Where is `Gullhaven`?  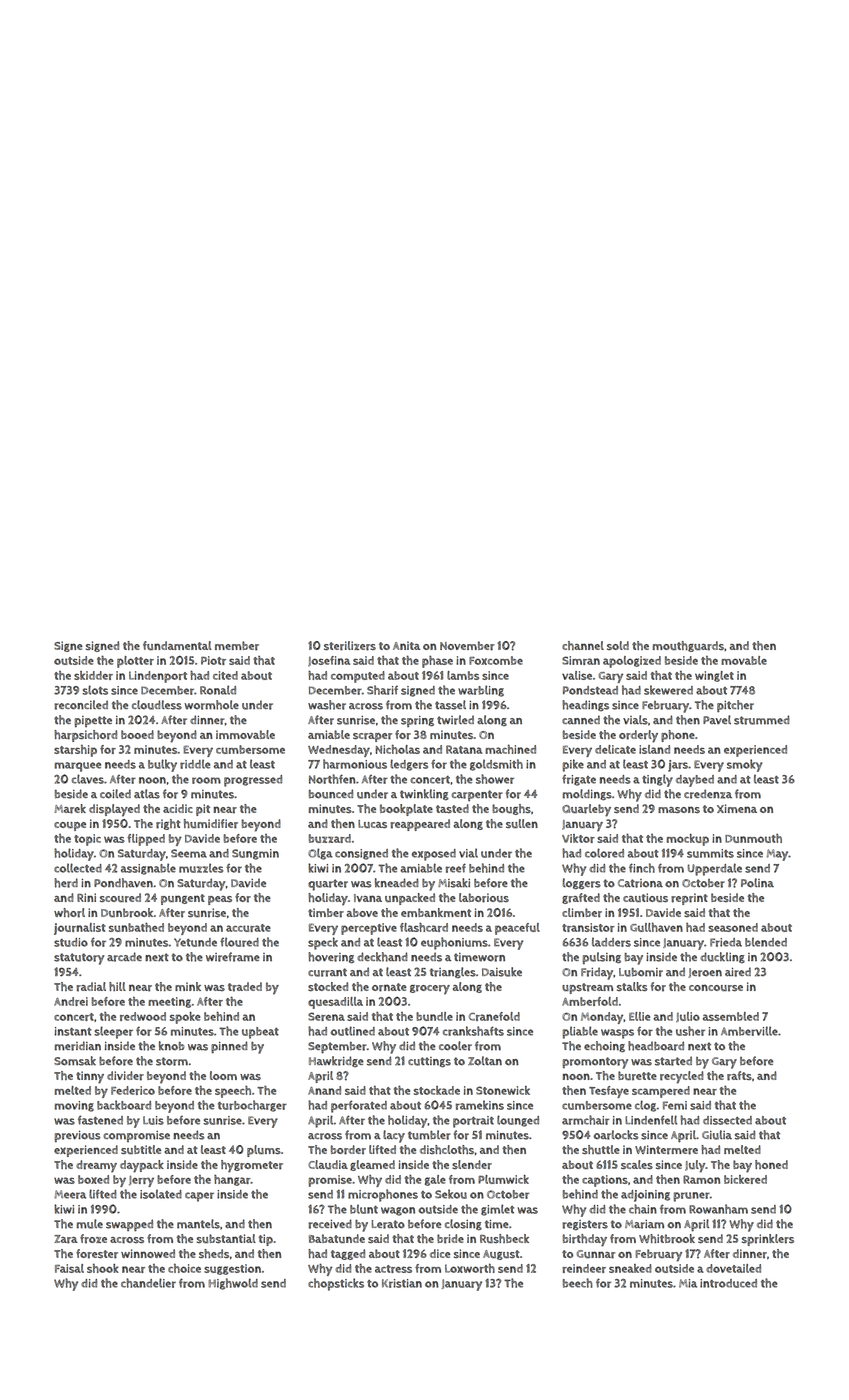
Gullhaven is located at coordinates (656, 927).
